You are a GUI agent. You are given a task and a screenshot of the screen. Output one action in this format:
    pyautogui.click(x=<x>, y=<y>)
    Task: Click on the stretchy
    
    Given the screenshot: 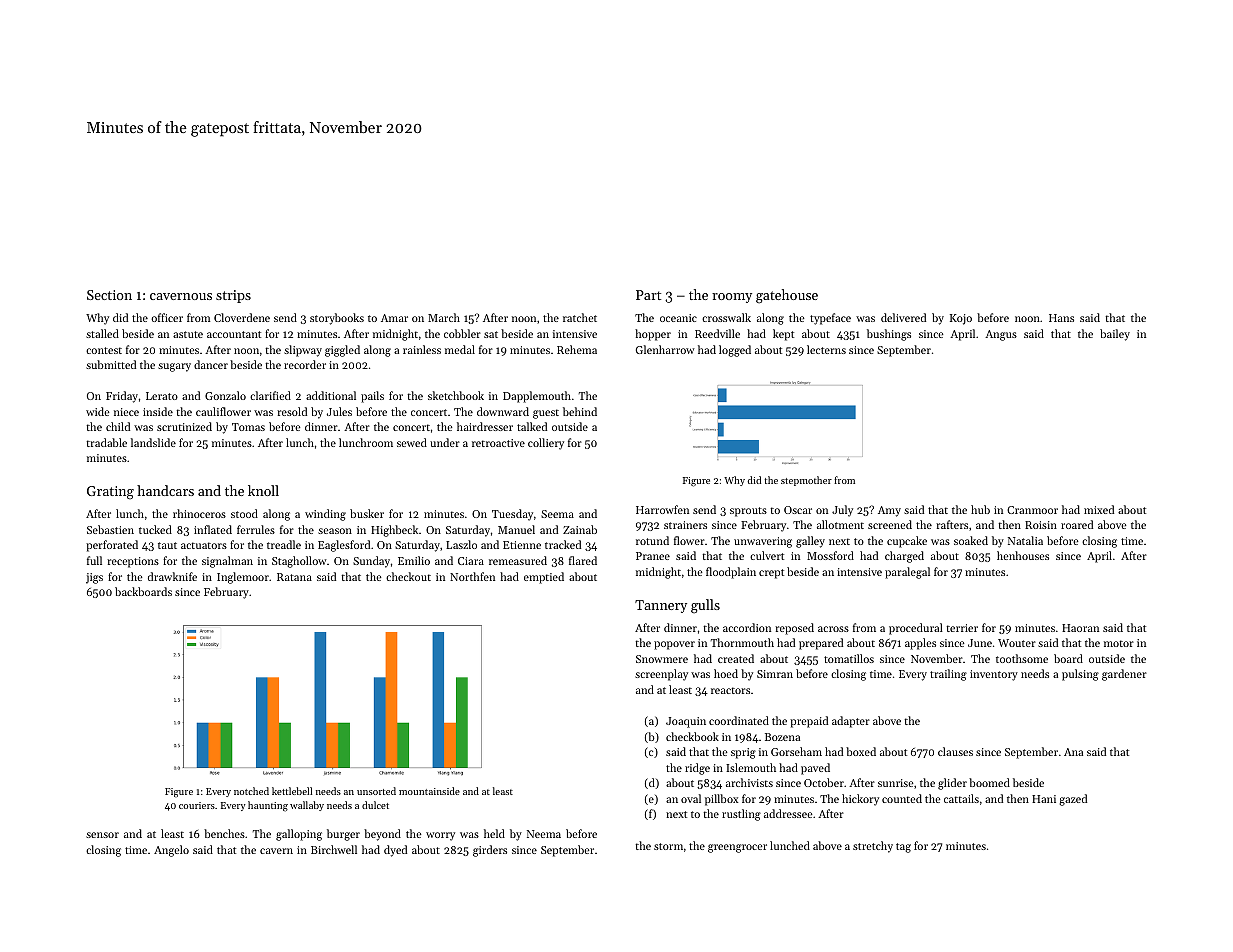 What is the action you would take?
    pyautogui.click(x=873, y=847)
